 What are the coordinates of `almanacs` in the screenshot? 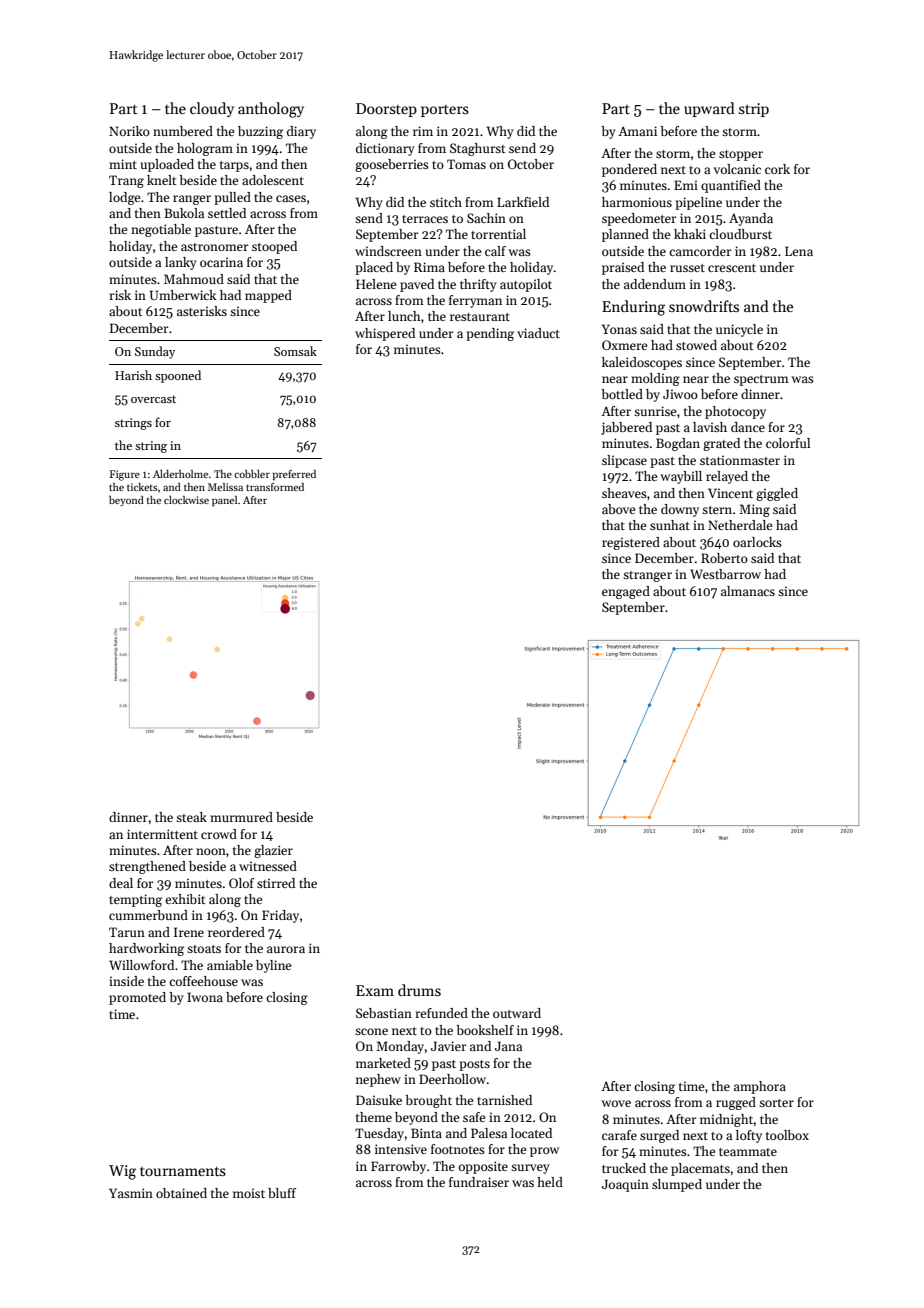 It's located at (748, 591).
